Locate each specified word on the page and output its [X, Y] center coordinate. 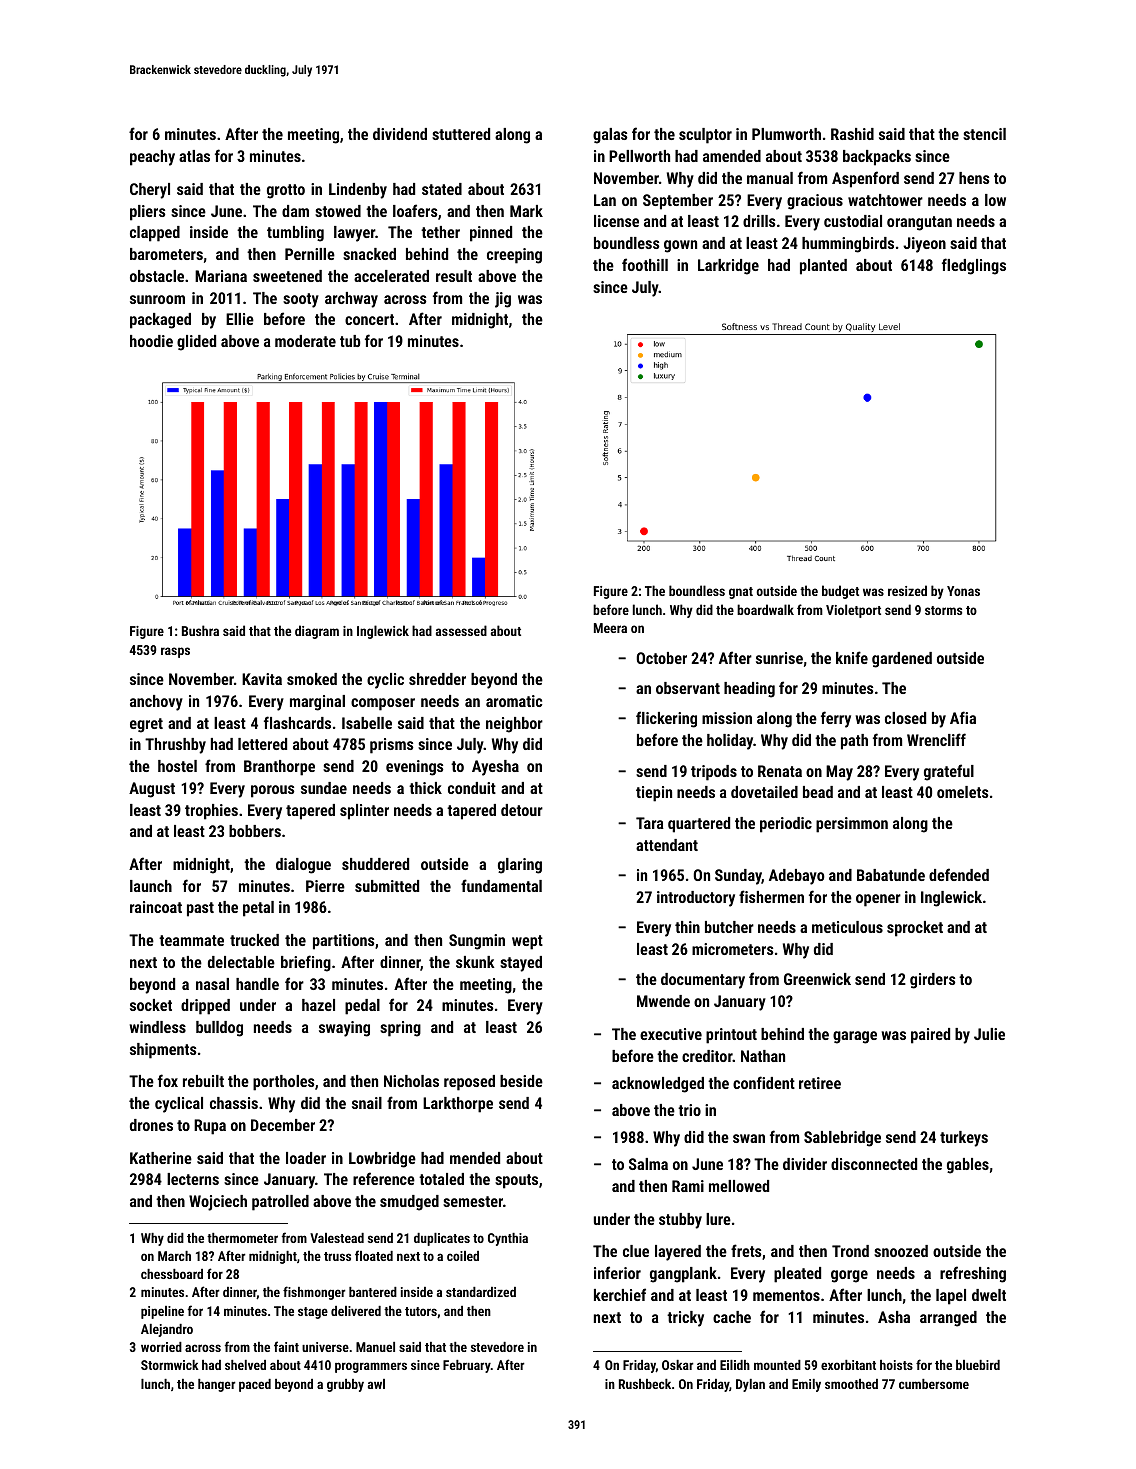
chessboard [172, 1274]
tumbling [295, 234]
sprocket [915, 929]
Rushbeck [645, 1384]
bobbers [255, 831]
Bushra [200, 630]
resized [907, 590]
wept [527, 942]
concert [369, 319]
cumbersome [934, 1384]
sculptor [705, 136]
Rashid [852, 134]
